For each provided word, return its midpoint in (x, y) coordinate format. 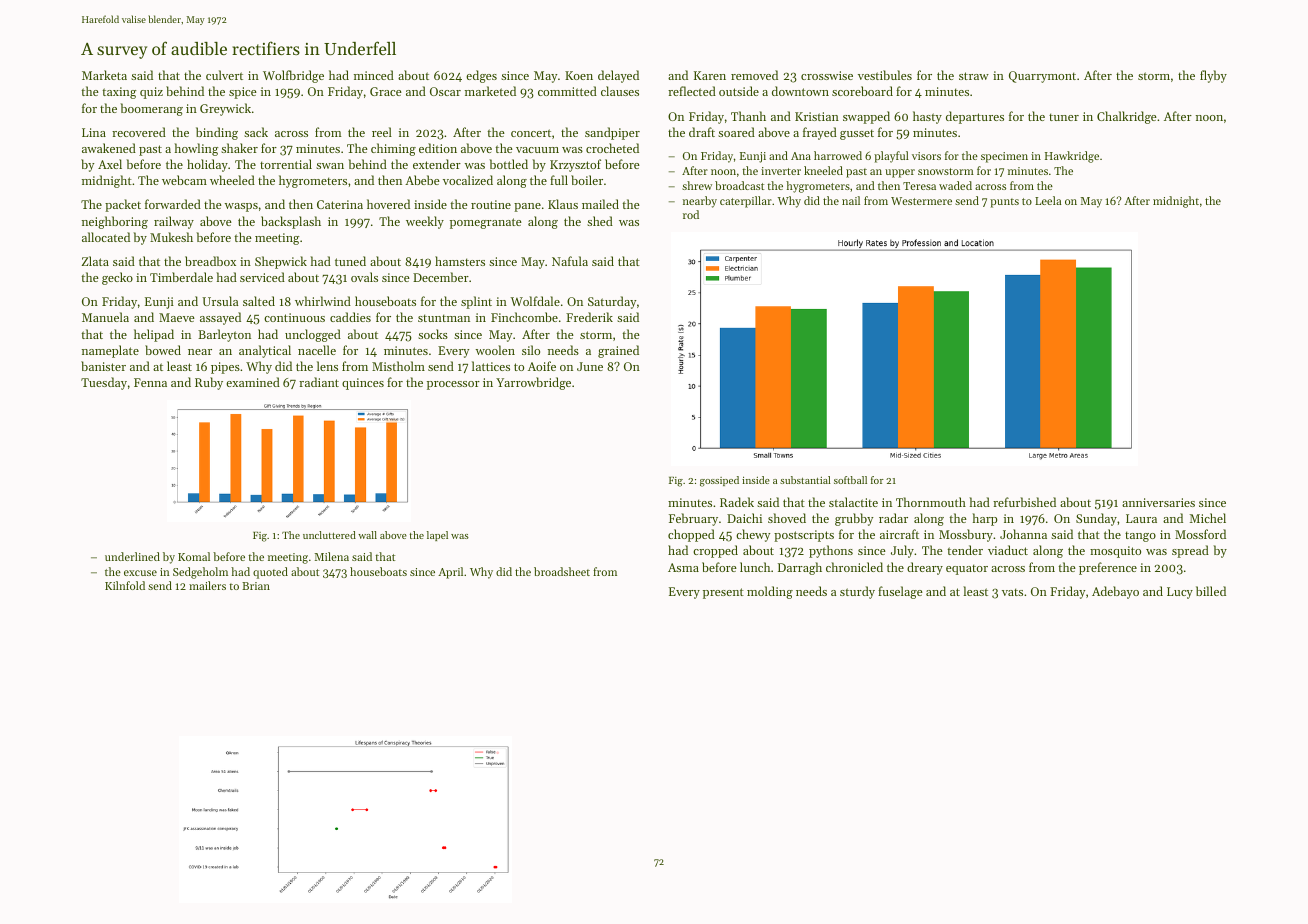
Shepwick (281, 262)
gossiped (719, 481)
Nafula (570, 261)
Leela (1048, 200)
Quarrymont (1042, 77)
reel (382, 132)
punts (1004, 203)
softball (850, 480)
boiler (587, 180)
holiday (207, 165)
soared (736, 132)
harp (985, 519)
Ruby (209, 383)
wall (367, 535)
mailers (207, 585)
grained (618, 351)
